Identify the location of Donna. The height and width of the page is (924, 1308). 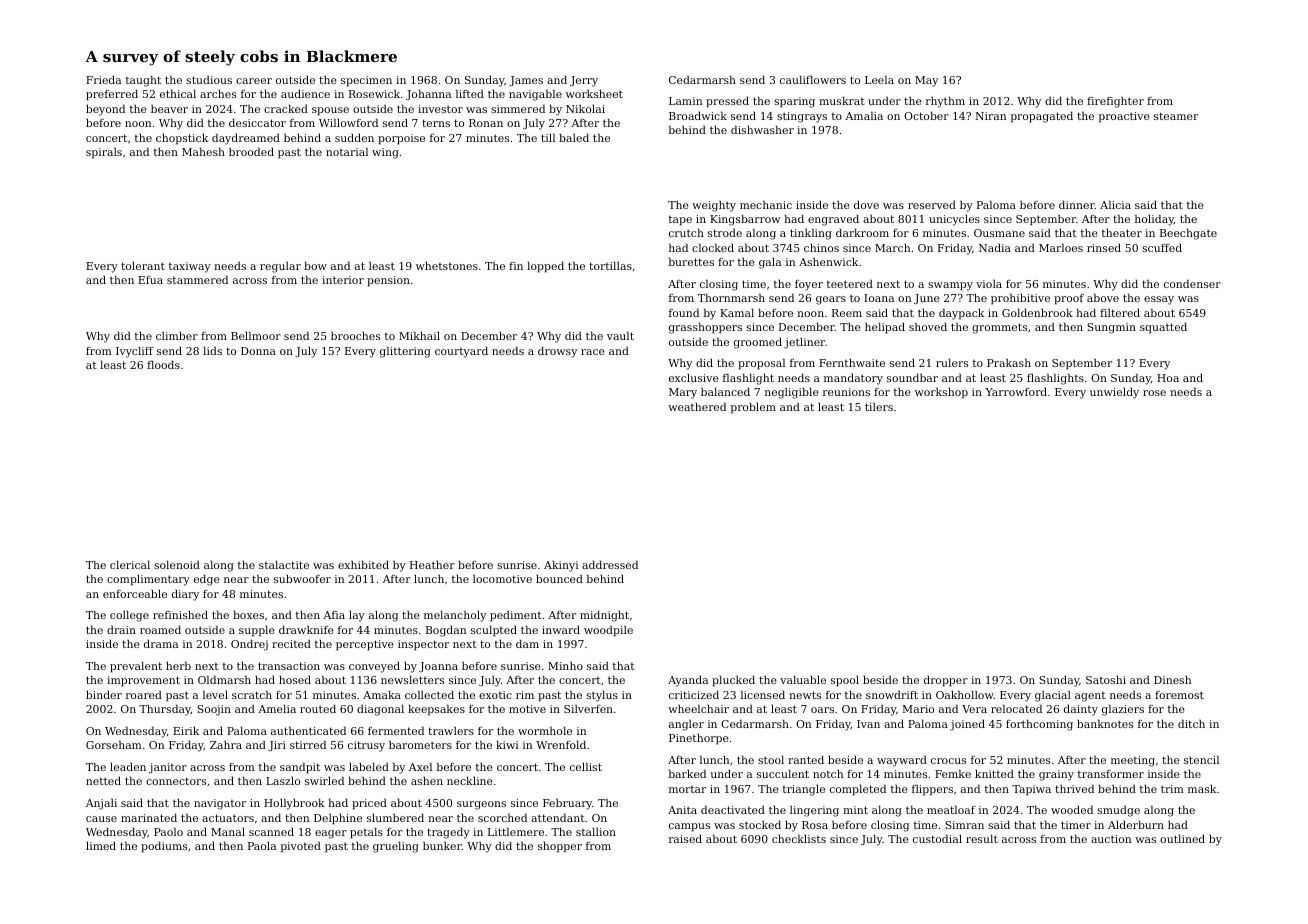
(258, 351).
